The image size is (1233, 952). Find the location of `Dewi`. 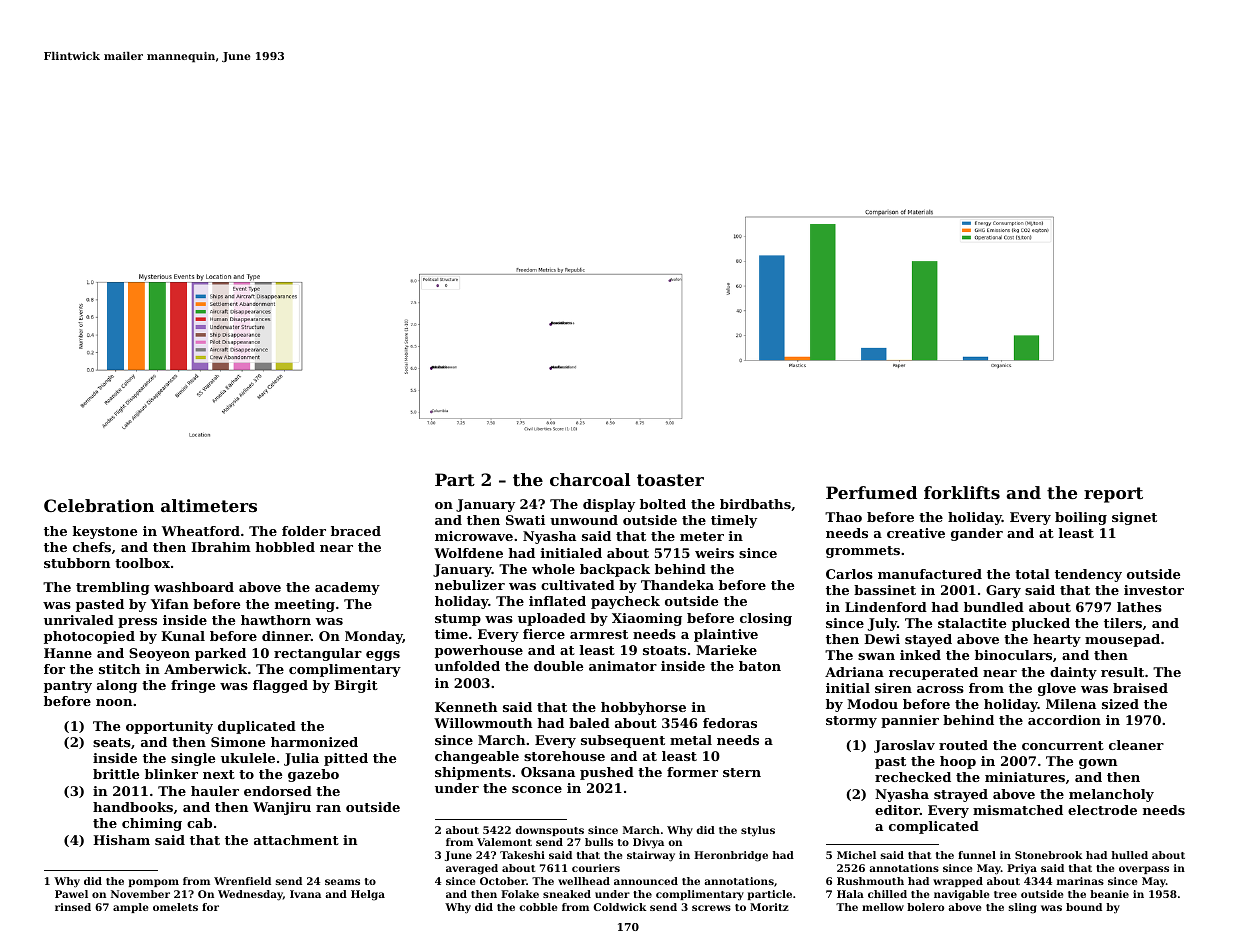

Dewi is located at coordinates (882, 639).
